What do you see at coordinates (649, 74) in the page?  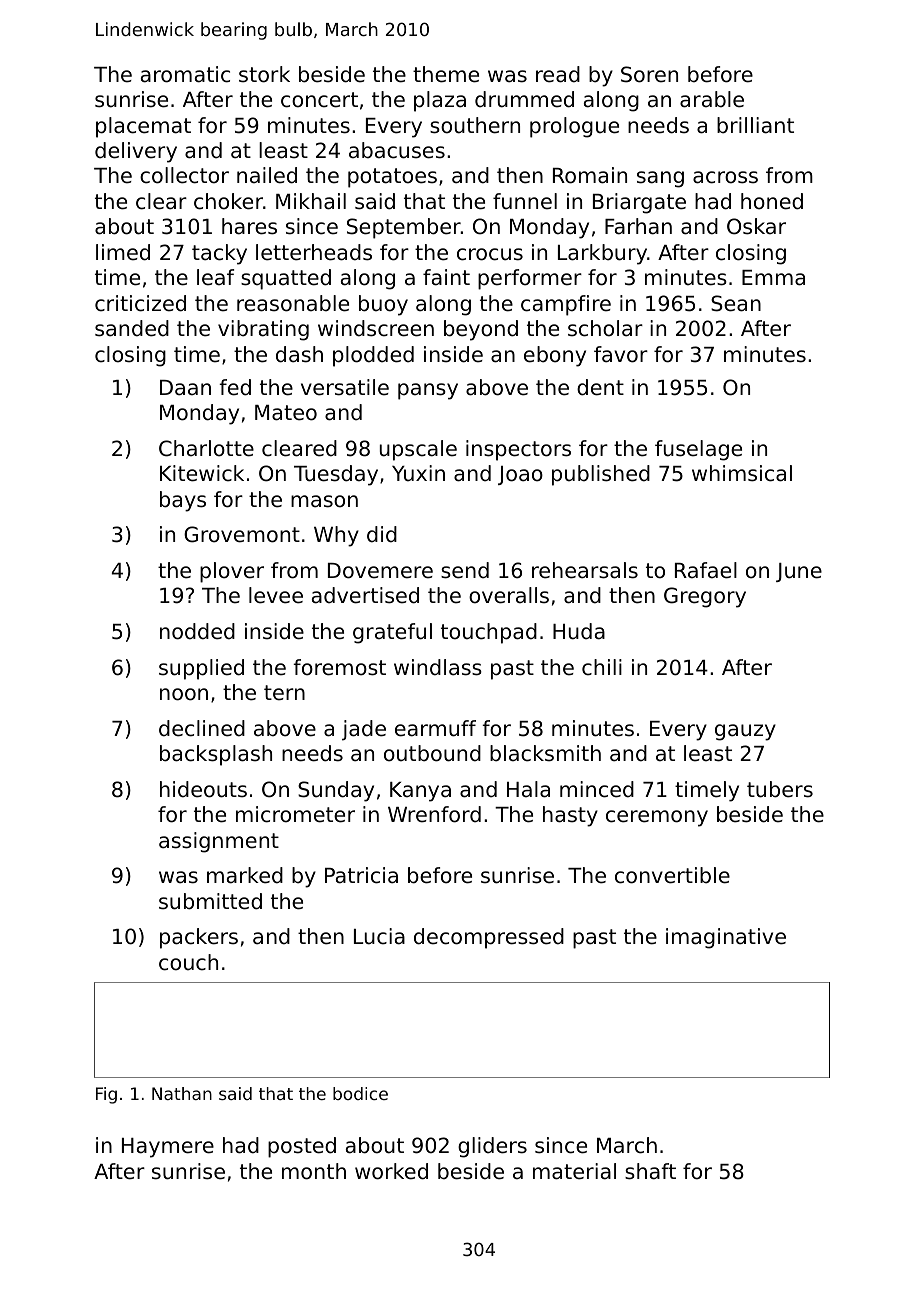 I see `Soren` at bounding box center [649, 74].
